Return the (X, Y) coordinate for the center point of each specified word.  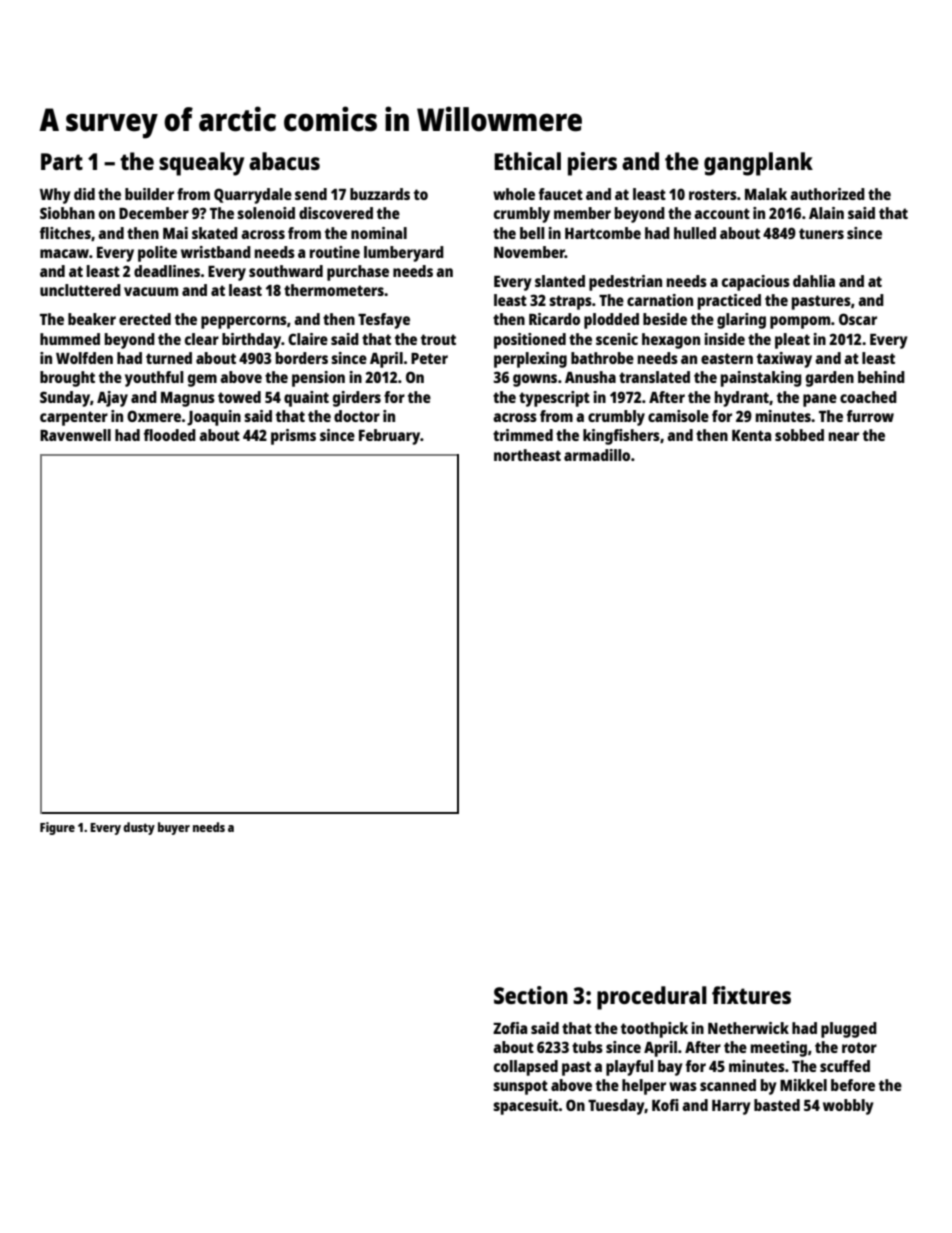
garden (830, 379)
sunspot (520, 1087)
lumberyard (404, 254)
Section (531, 995)
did (84, 194)
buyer (174, 828)
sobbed (799, 435)
